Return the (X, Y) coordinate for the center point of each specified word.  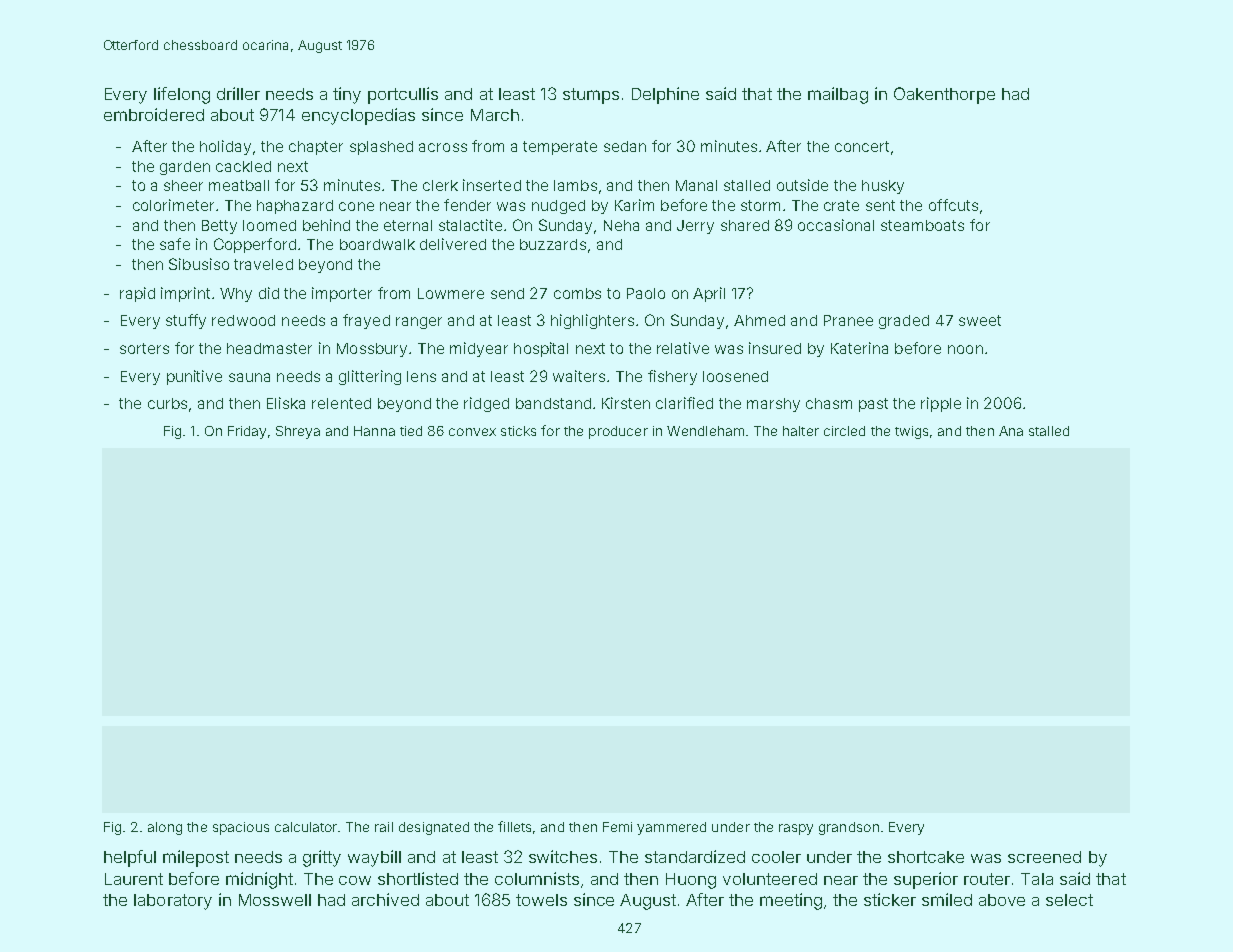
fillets (514, 826)
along (165, 828)
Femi (617, 827)
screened (1044, 857)
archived (385, 899)
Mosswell (275, 900)
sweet (980, 320)
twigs (911, 432)
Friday (247, 432)
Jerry (695, 227)
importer (342, 294)
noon (965, 349)
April (709, 294)
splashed (381, 148)
